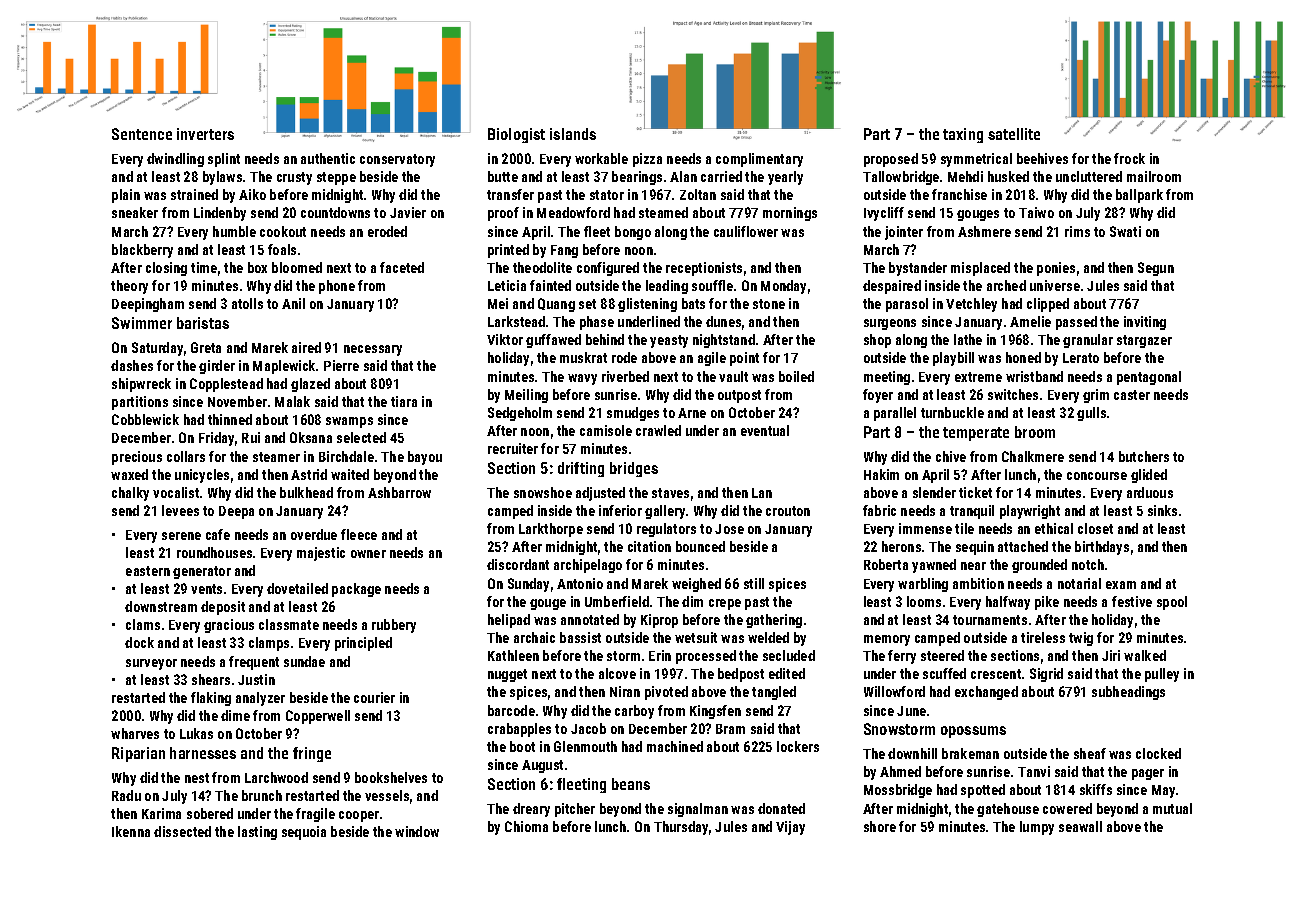 The width and height of the image is (1308, 924). Describe the element at coordinates (724, 341) in the image. I see `nightstand` at that location.
